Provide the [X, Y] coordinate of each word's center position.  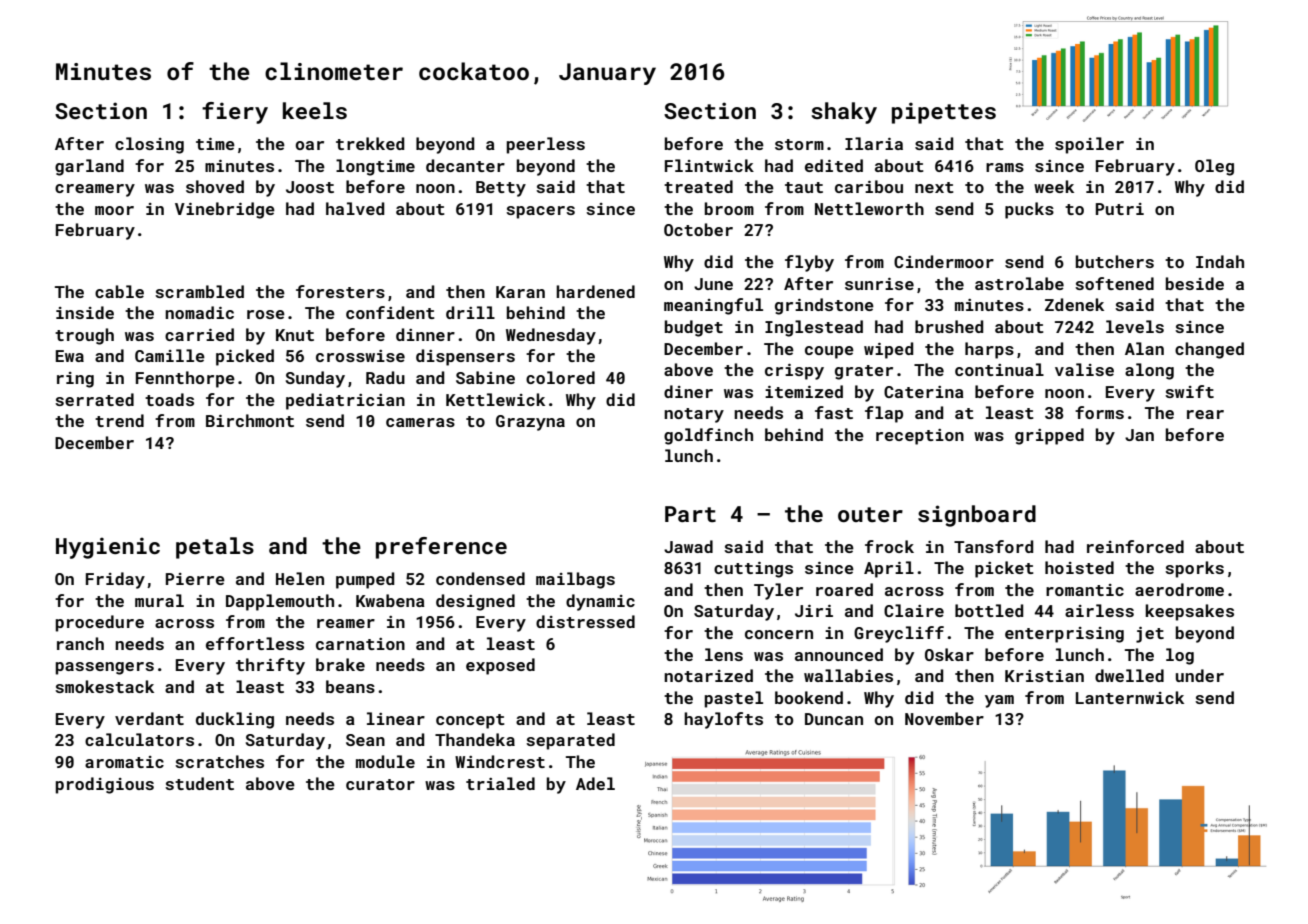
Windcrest [500, 761]
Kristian [1044, 676]
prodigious [105, 785]
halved [355, 208]
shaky [844, 113]
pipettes [944, 113]
